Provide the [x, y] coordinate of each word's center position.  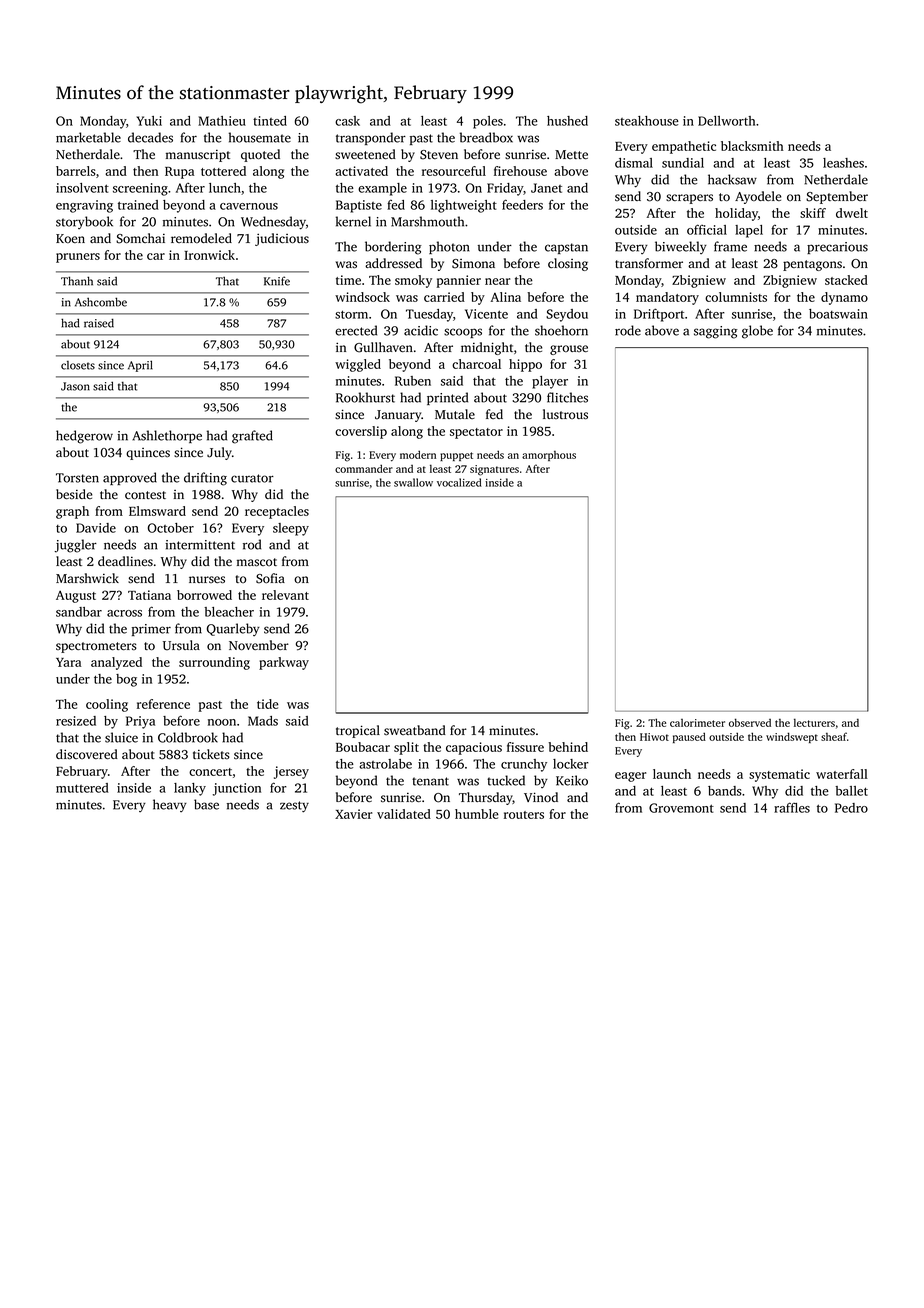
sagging [716, 332]
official [707, 229]
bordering [393, 248]
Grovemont [681, 808]
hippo [525, 365]
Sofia [270, 578]
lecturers [814, 722]
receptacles [277, 512]
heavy [170, 805]
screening [140, 189]
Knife [277, 281]
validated [404, 814]
